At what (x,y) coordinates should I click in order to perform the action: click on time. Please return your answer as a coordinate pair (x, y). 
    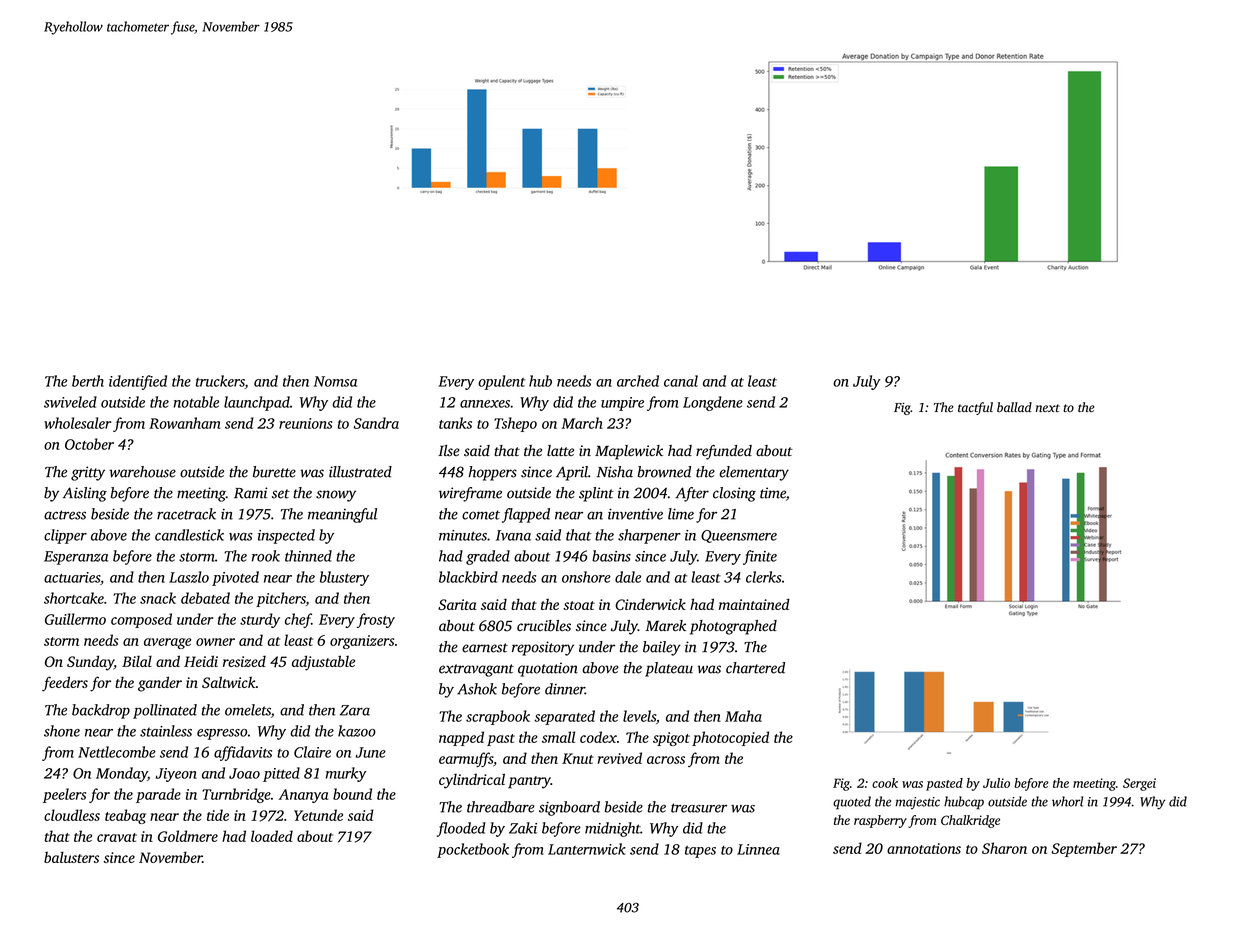
    Looking at the image, I should click on (773, 493).
